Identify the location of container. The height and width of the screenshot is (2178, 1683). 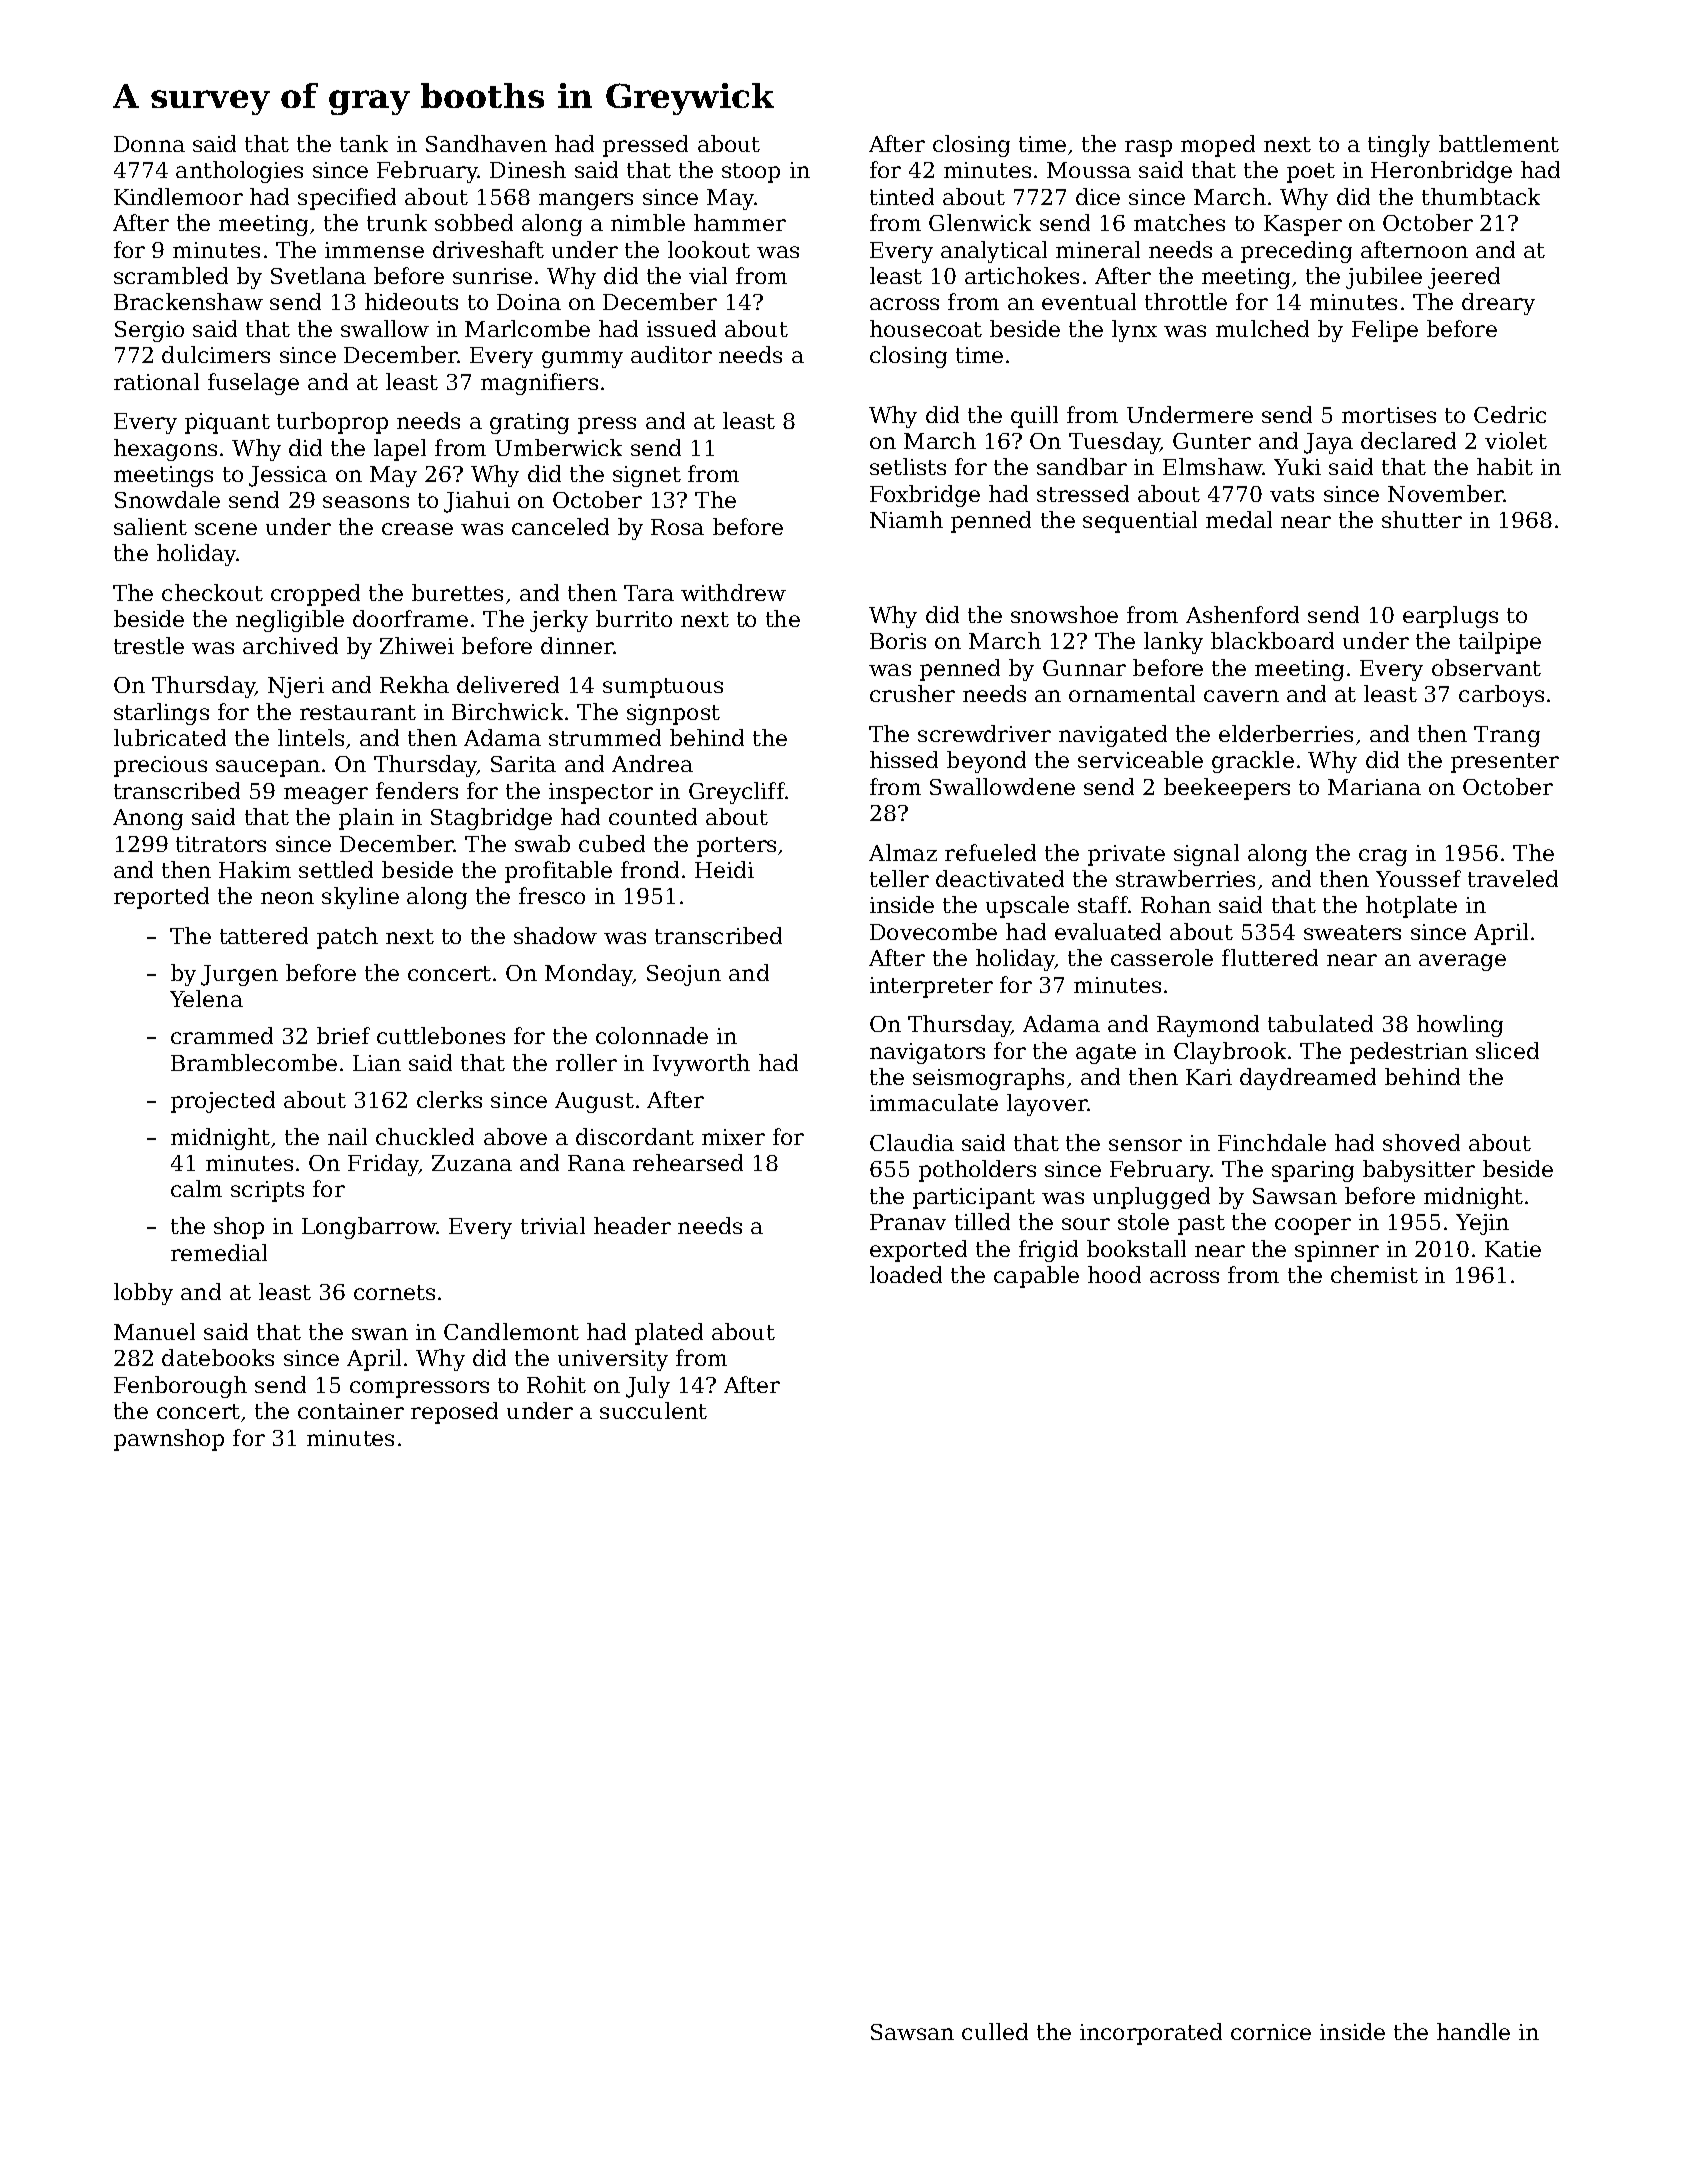
(351, 1411).
